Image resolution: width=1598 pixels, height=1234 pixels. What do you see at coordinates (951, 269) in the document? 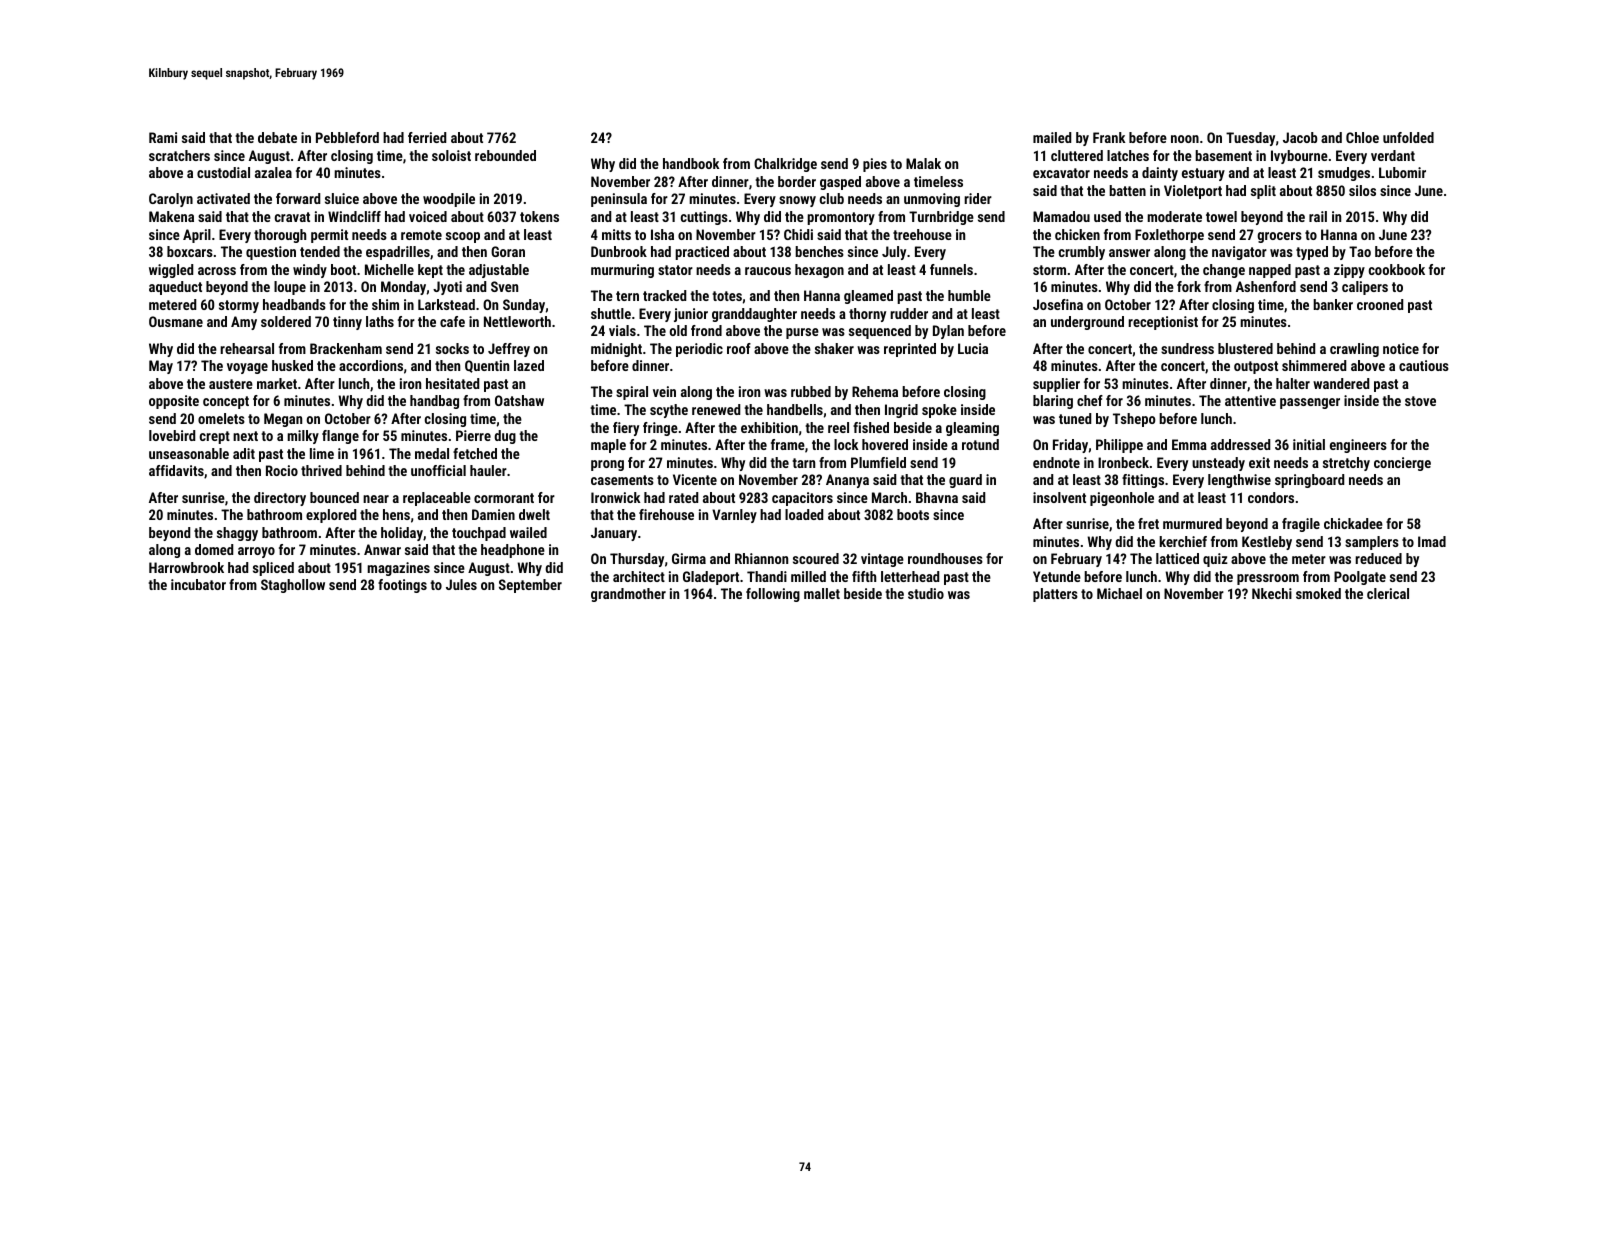
I see `funnels` at bounding box center [951, 269].
